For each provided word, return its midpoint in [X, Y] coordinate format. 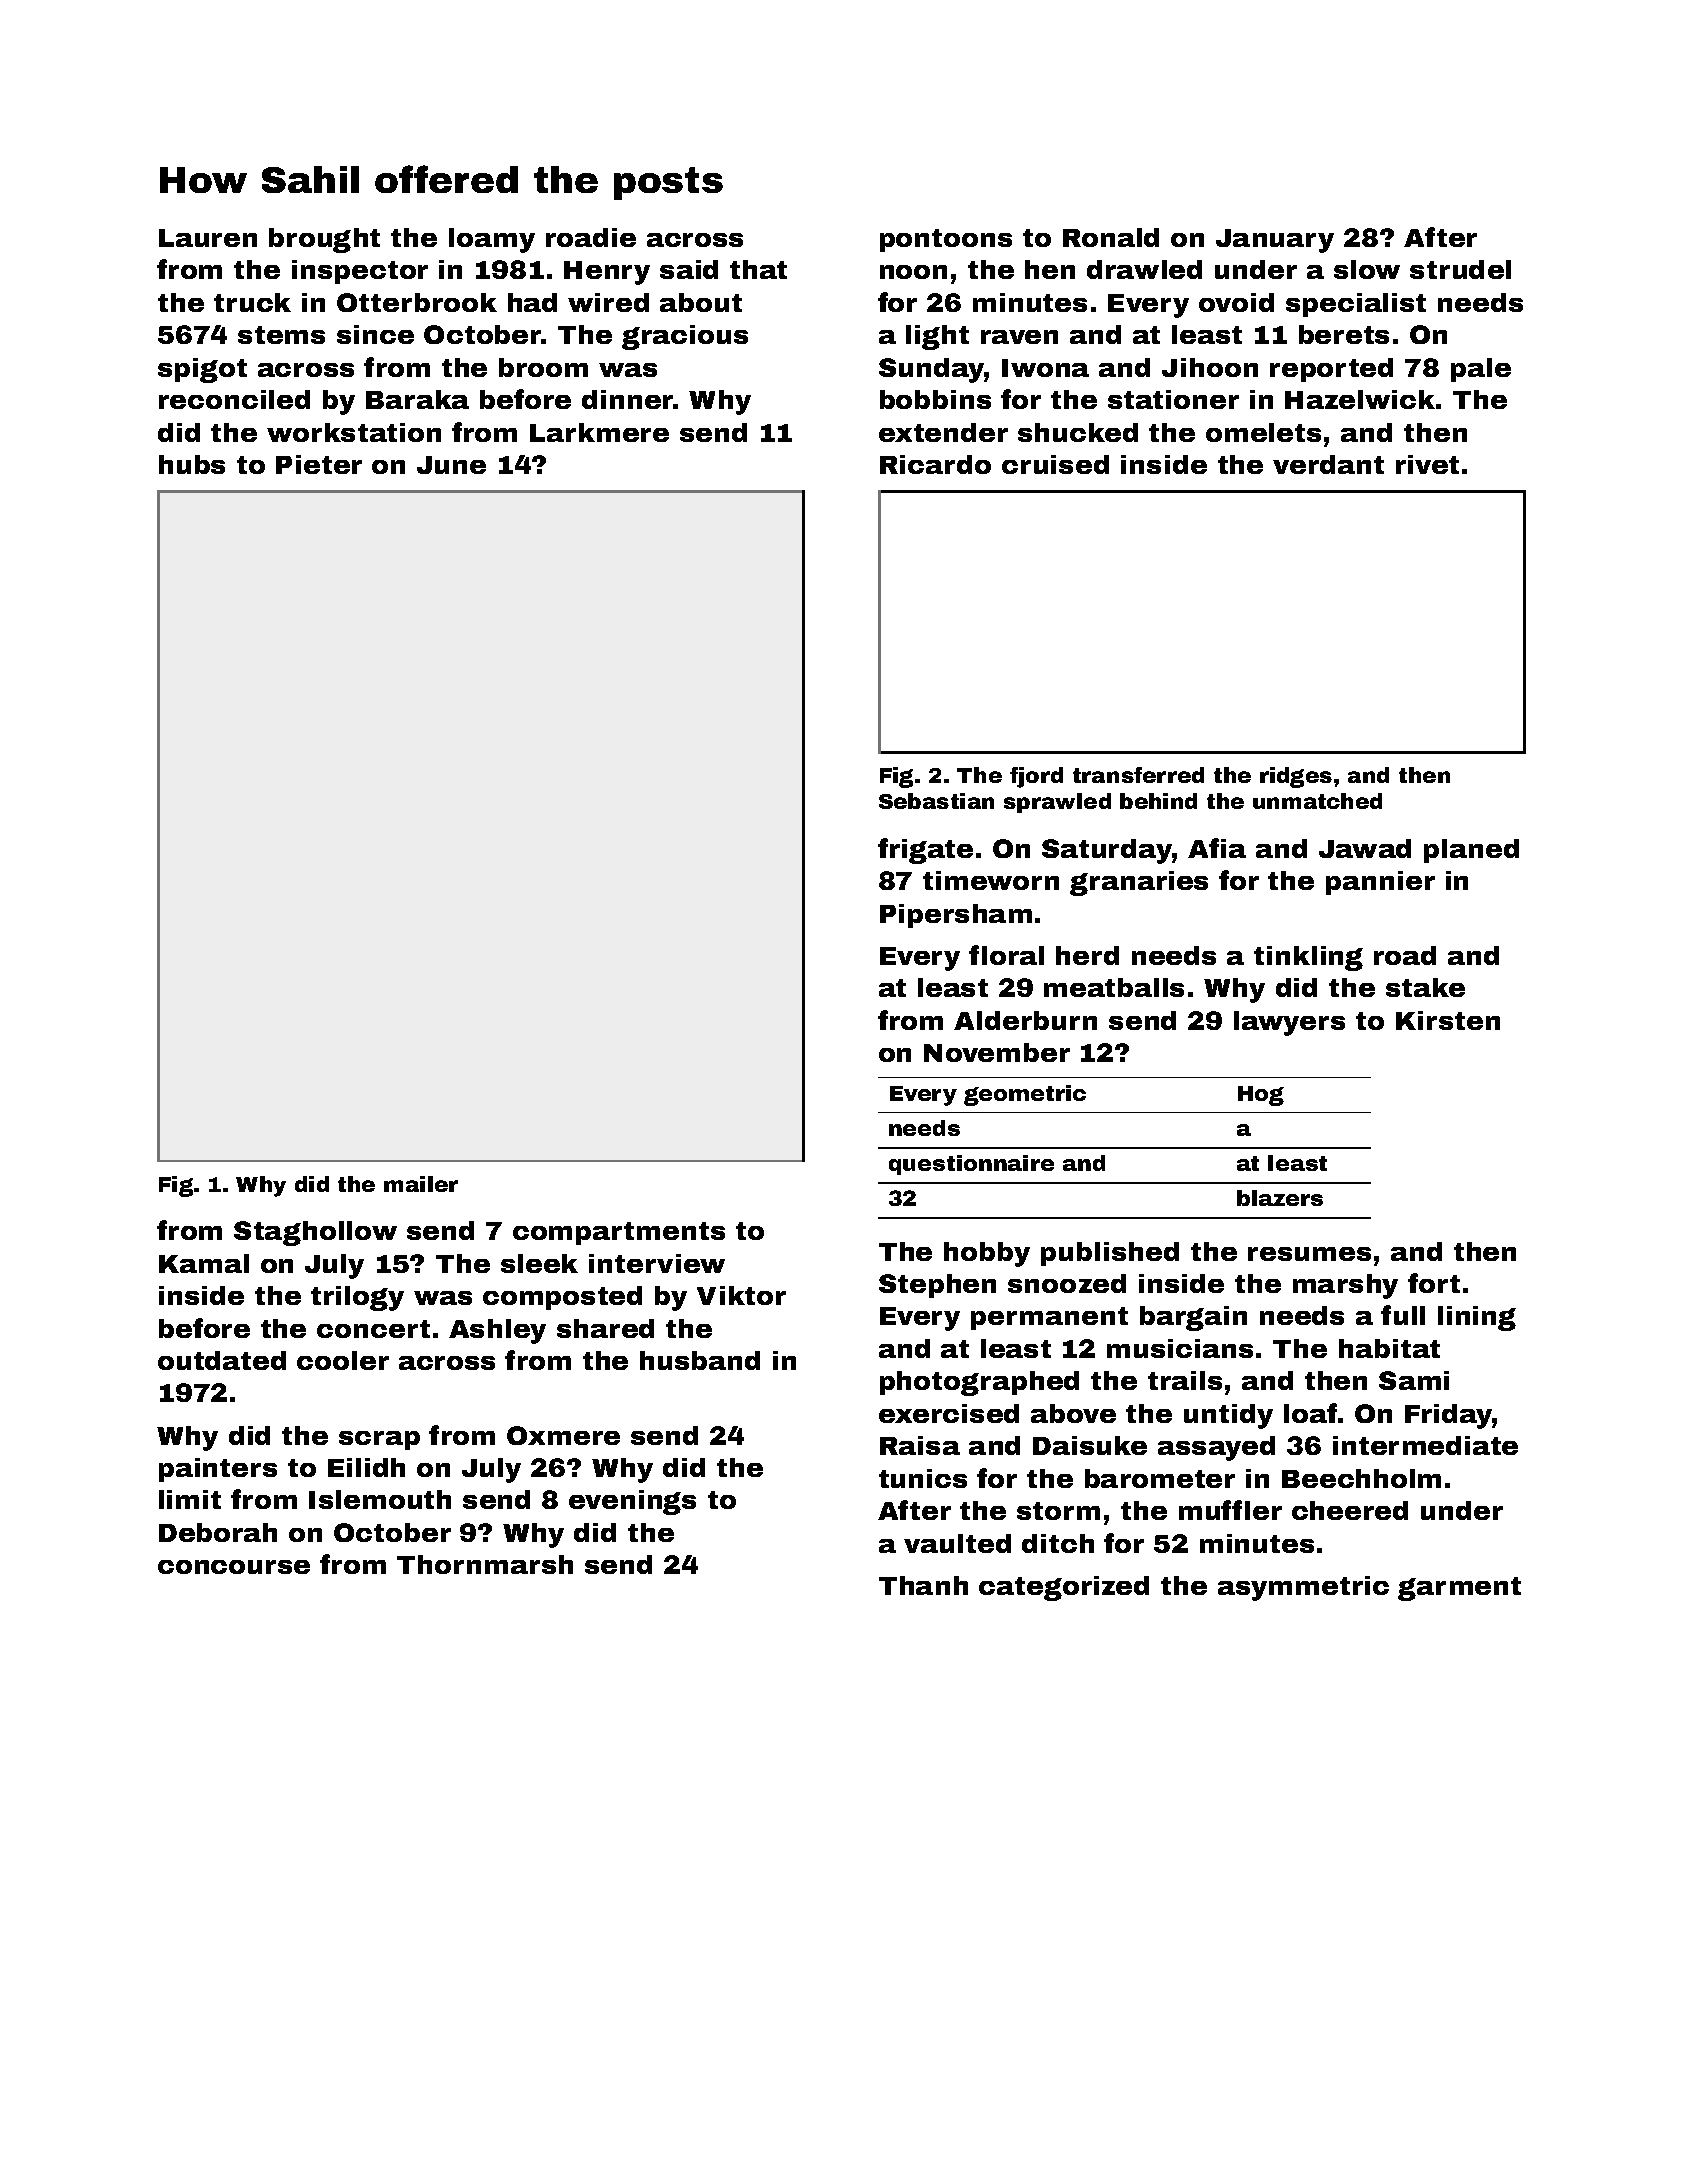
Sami [1414, 1380]
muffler [1230, 1510]
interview [657, 1263]
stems [281, 335]
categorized [1064, 1588]
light [937, 337]
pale [1481, 370]
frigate [925, 851]
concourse [234, 1567]
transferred [1138, 775]
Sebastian [936, 801]
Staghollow [315, 1233]
